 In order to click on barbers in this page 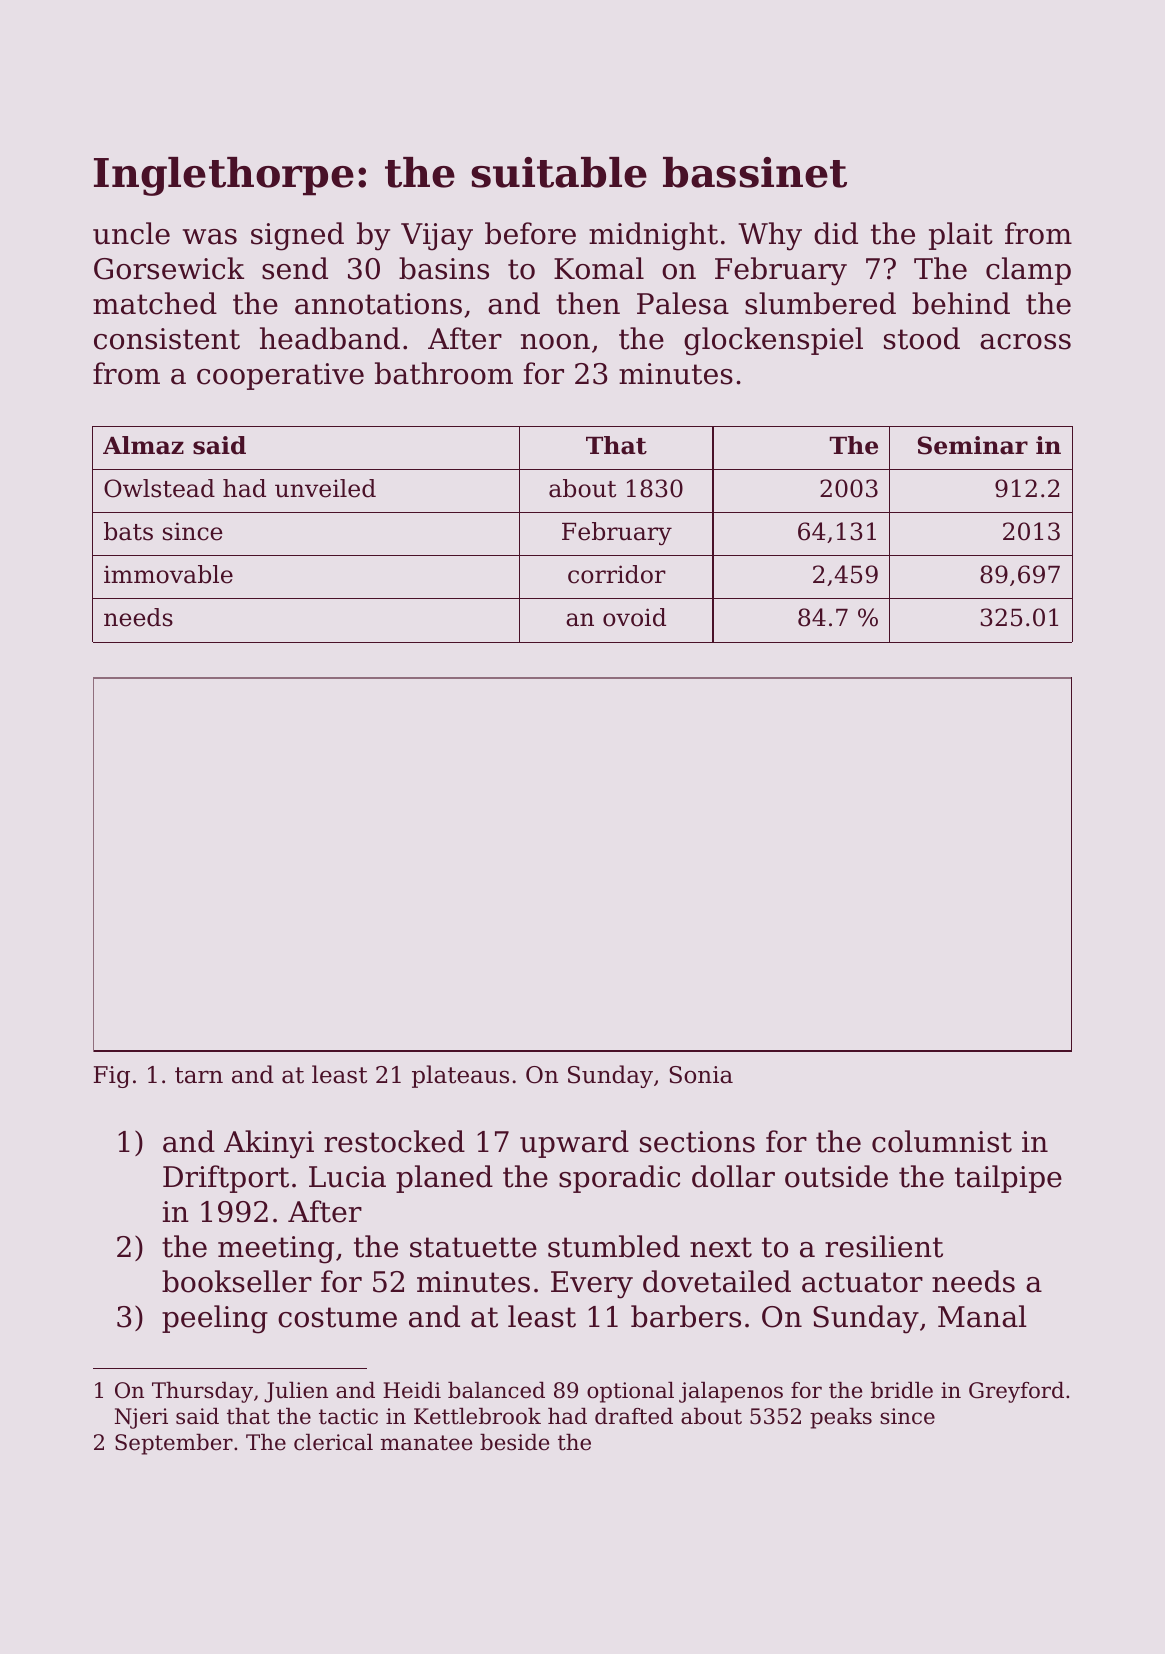, I will do `click(686, 1316)`.
